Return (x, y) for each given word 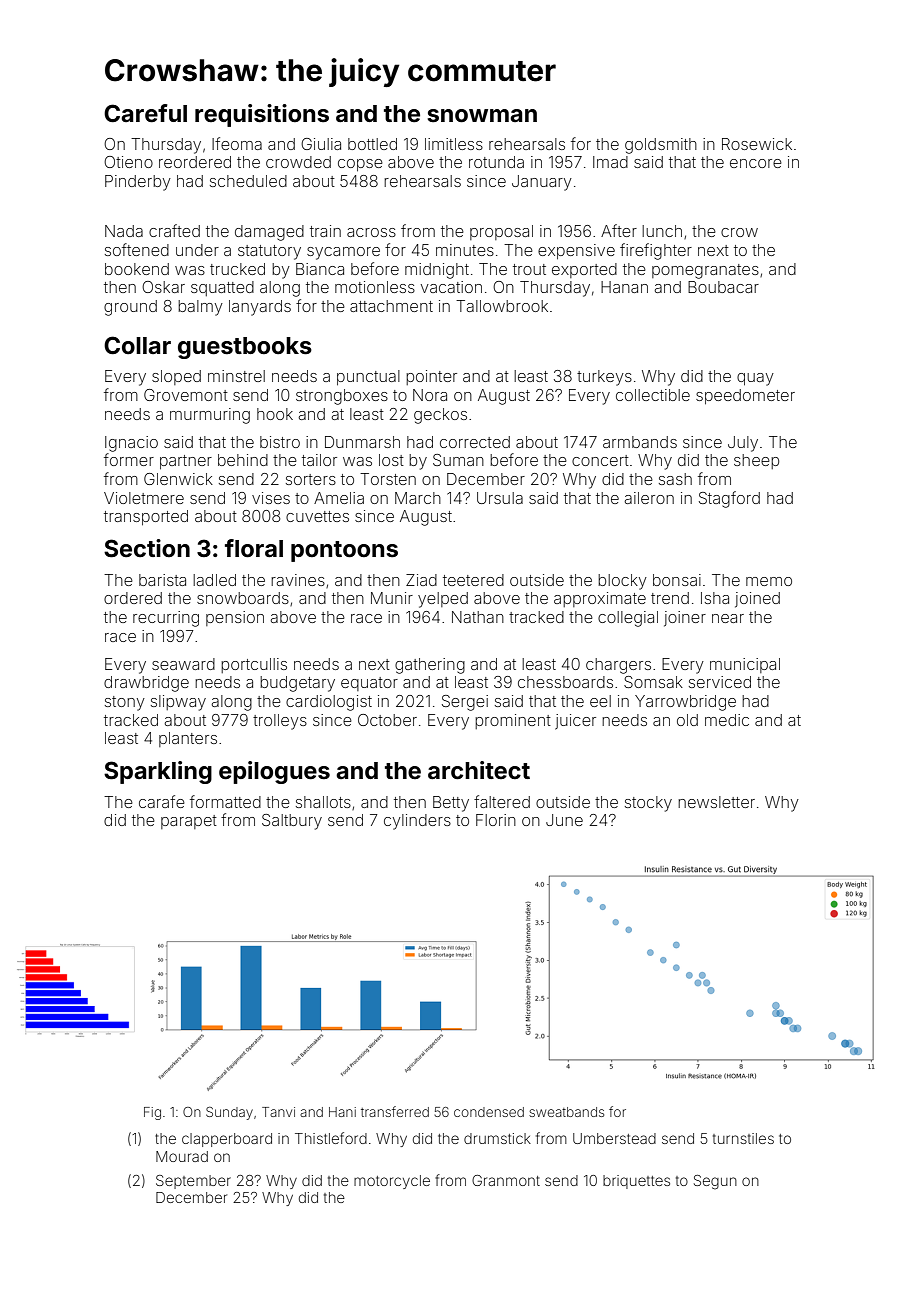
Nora (430, 395)
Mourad (182, 1156)
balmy (200, 308)
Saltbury (292, 822)
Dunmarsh (362, 442)
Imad (610, 162)
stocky (648, 804)
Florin (496, 820)
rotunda (496, 162)
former (129, 459)
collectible (653, 395)
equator (369, 684)
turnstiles (743, 1138)
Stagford (729, 499)
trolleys (280, 722)
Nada (124, 231)
